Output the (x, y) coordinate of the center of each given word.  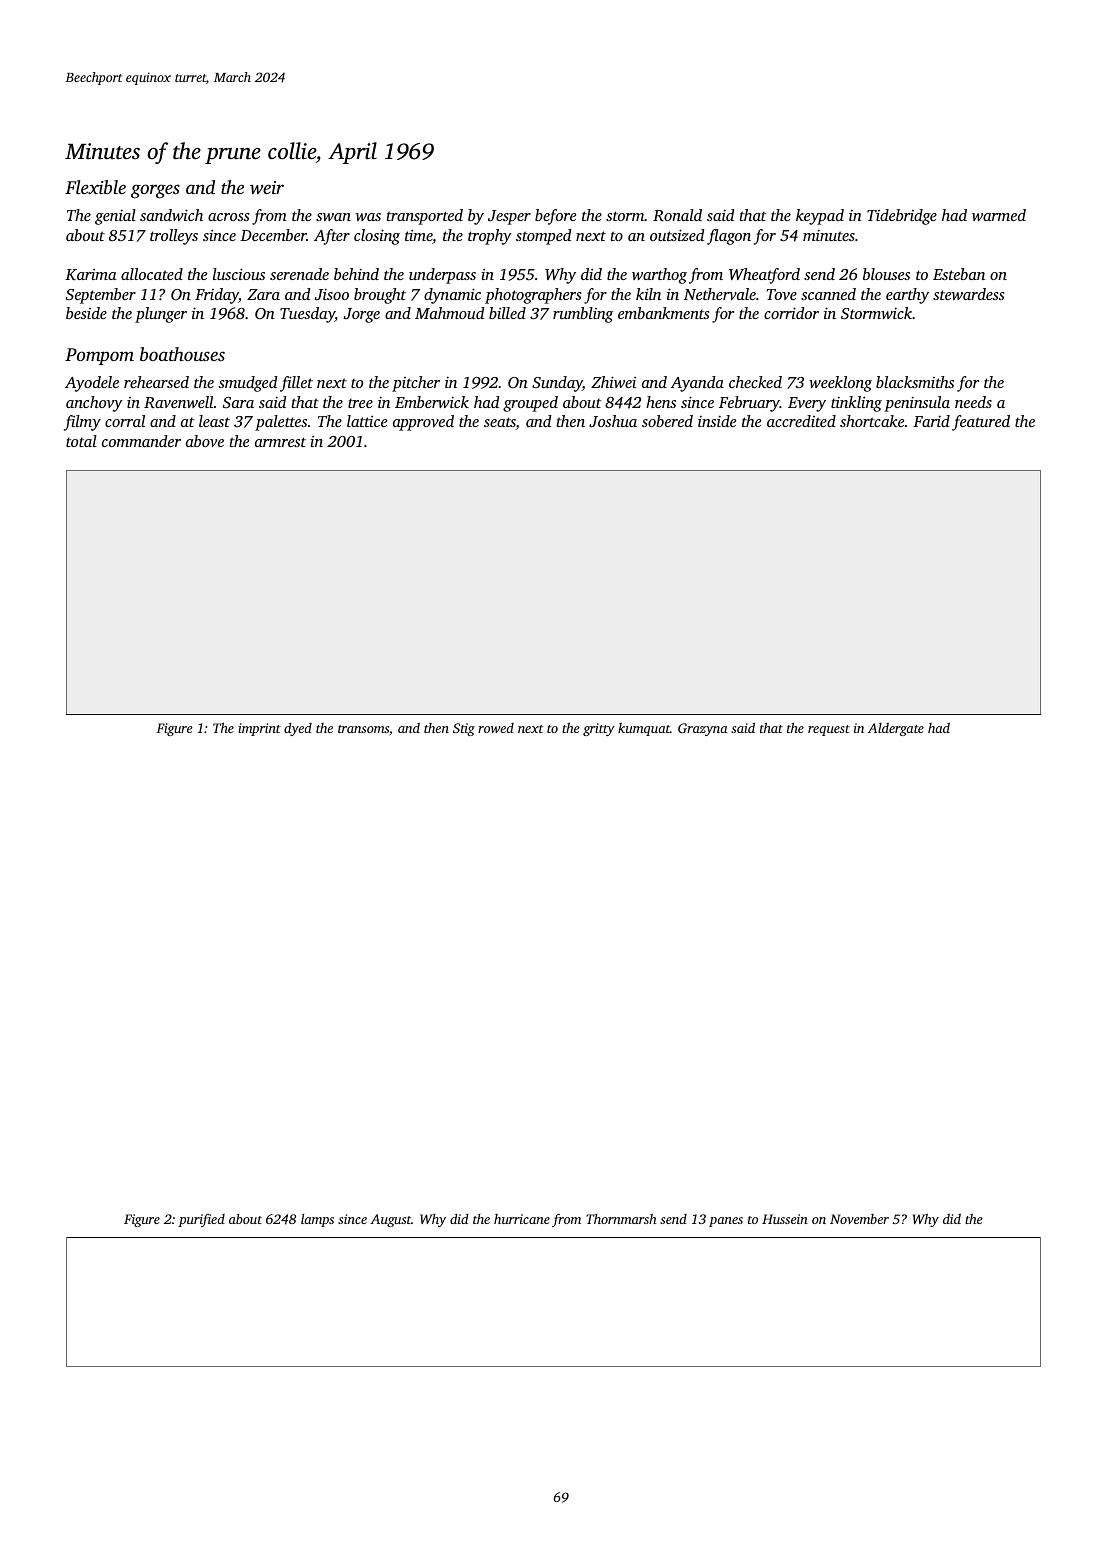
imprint (259, 729)
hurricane (522, 1219)
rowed (496, 728)
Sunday (557, 384)
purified (201, 1220)
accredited (801, 421)
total (81, 441)
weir (267, 187)
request (829, 730)
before (555, 217)
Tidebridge (902, 217)
